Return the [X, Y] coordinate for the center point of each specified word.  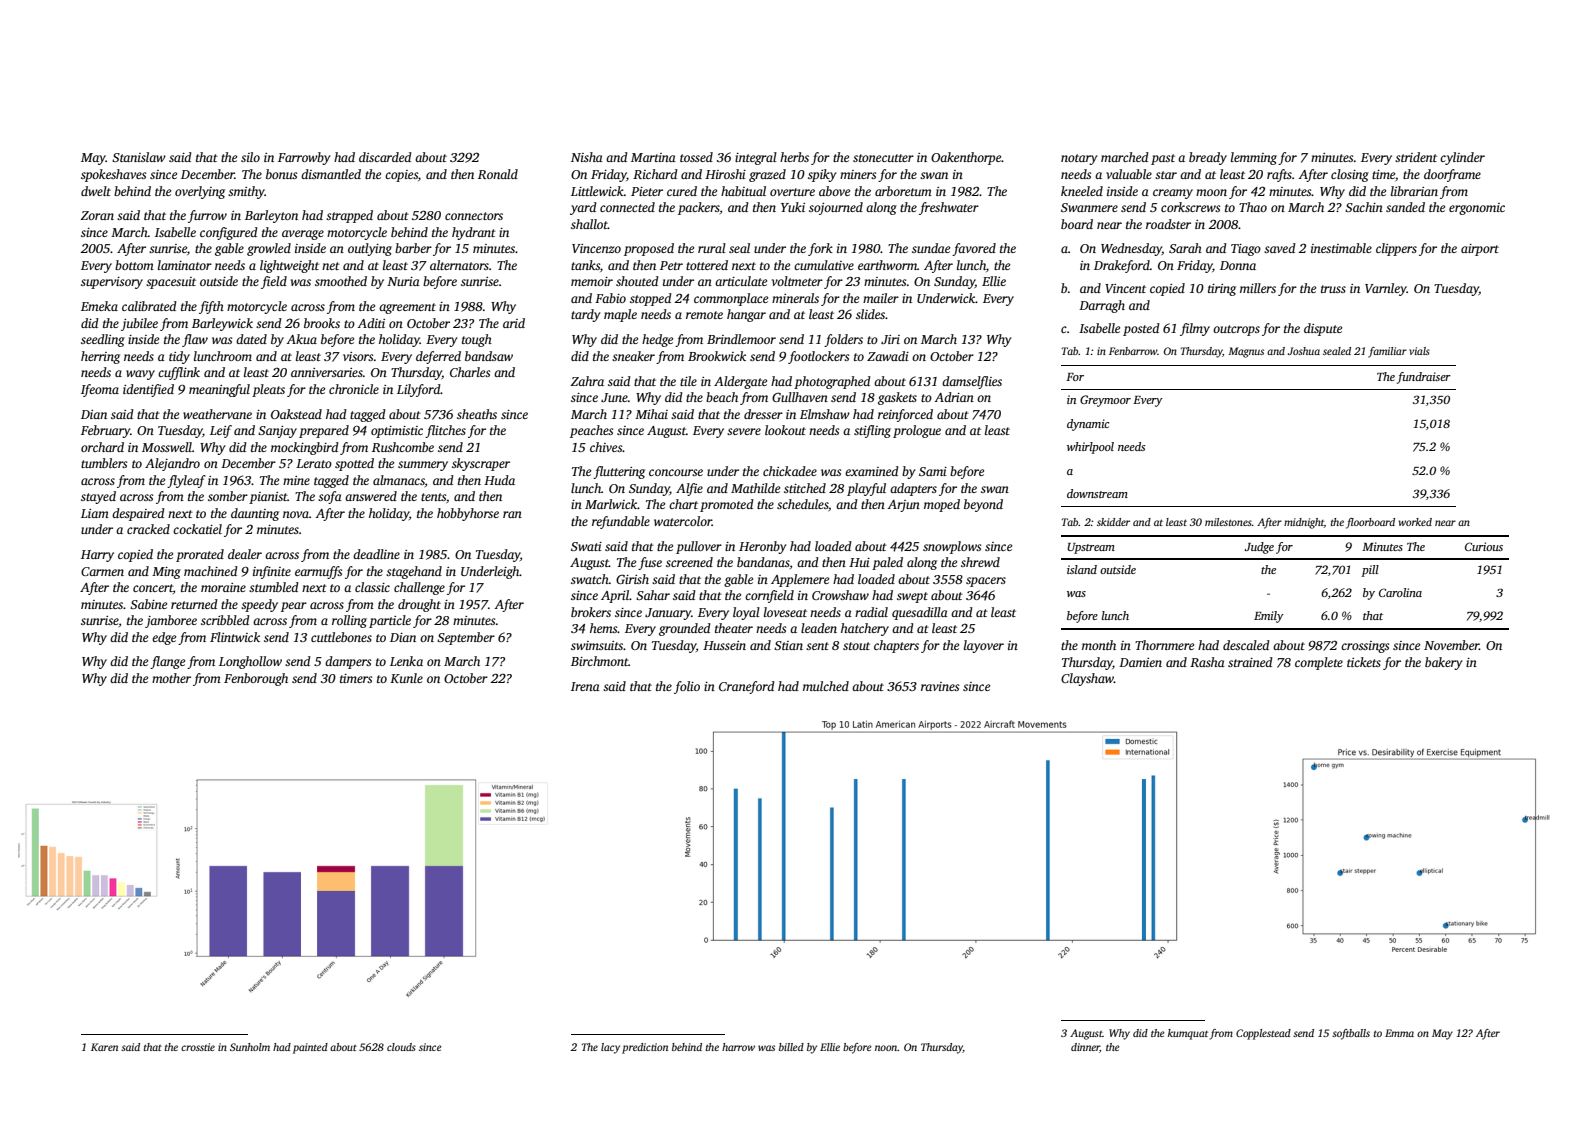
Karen [104, 1047]
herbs [794, 157]
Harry [97, 556]
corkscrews [1190, 207]
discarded [385, 157]
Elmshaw [825, 414]
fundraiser [1424, 378]
